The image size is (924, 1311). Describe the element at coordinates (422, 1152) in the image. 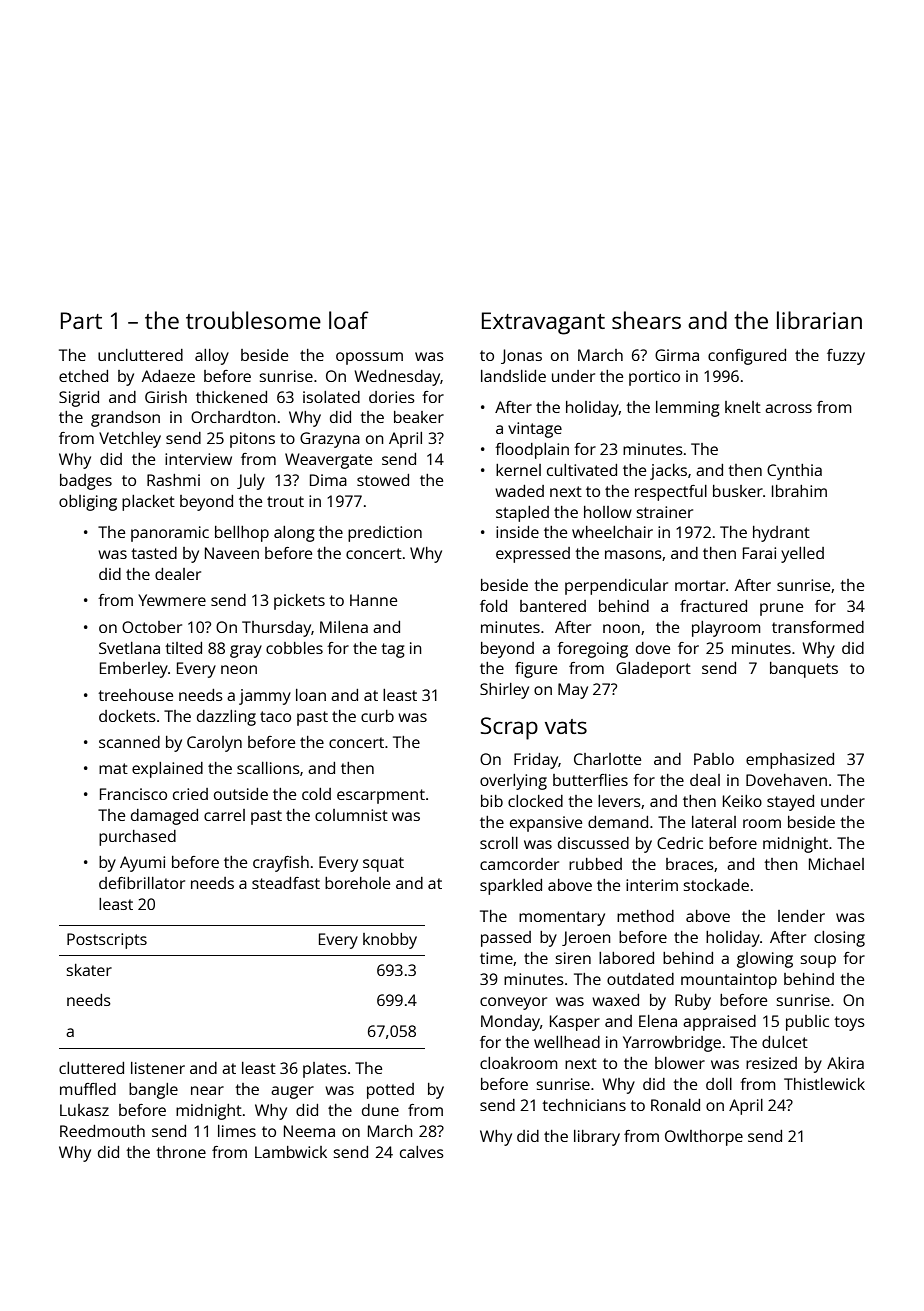

I see `calves` at that location.
